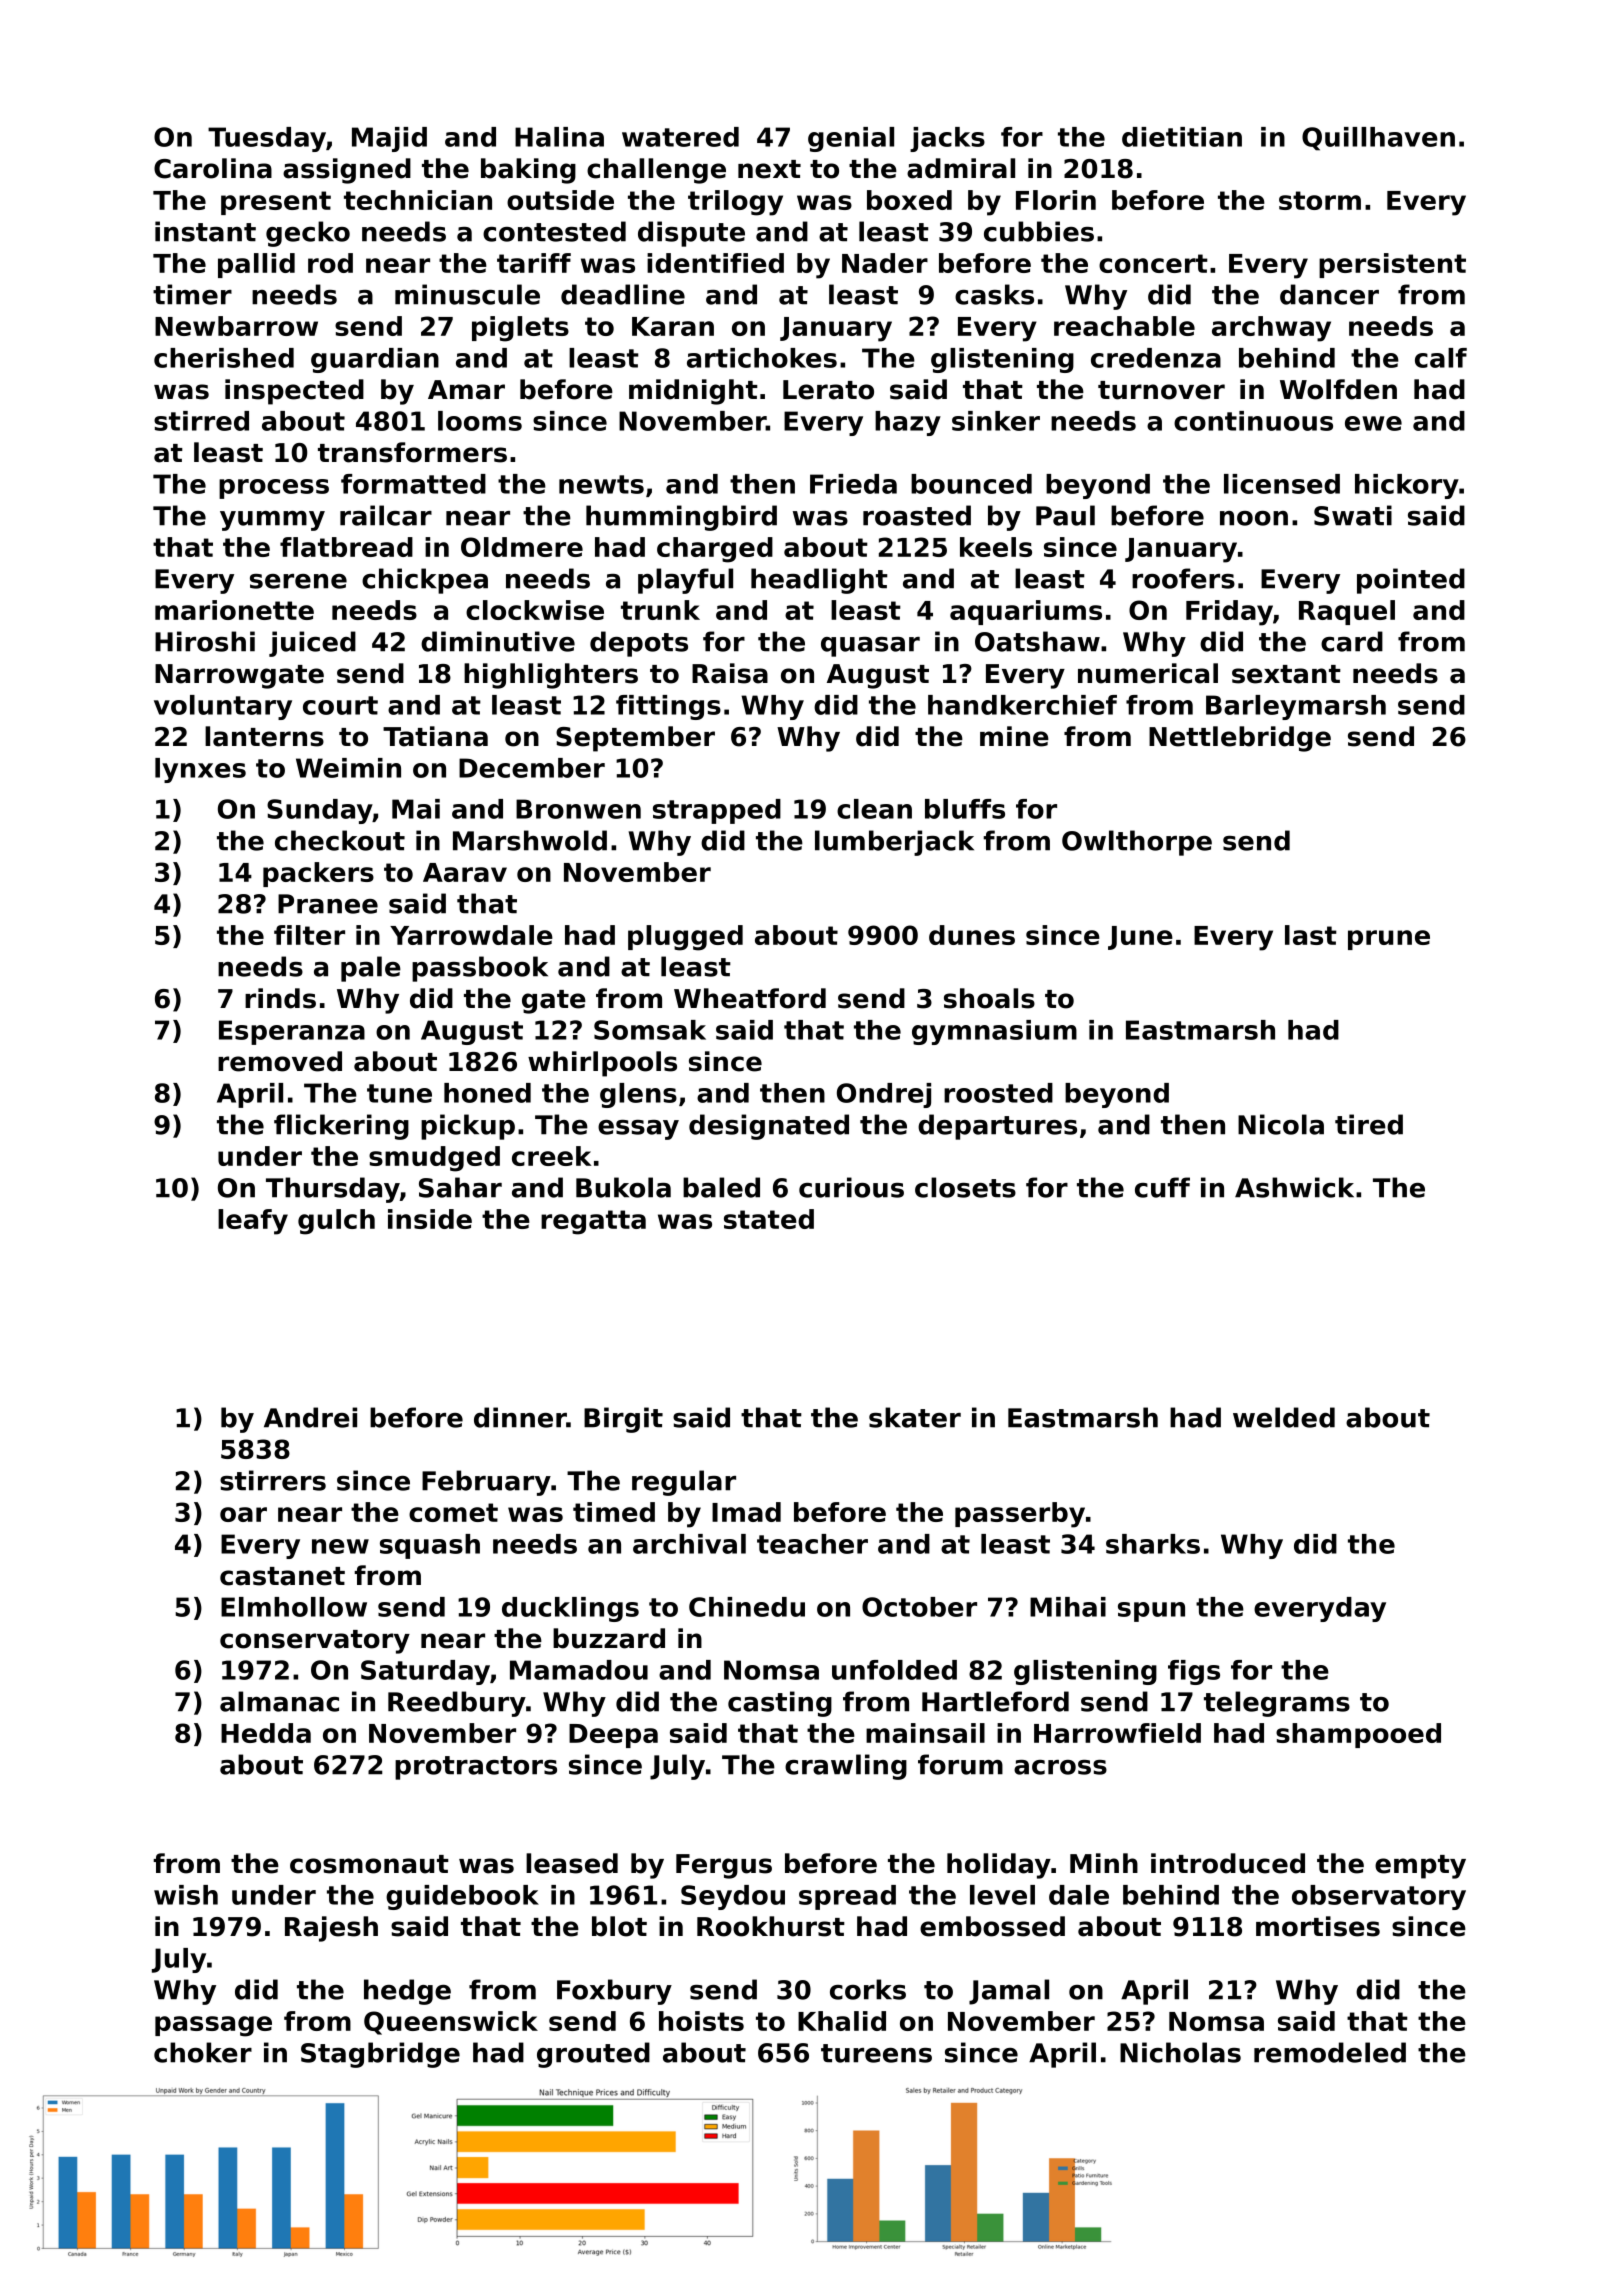 This screenshot has width=1620, height=2292. I want to click on leafy, so click(253, 1222).
